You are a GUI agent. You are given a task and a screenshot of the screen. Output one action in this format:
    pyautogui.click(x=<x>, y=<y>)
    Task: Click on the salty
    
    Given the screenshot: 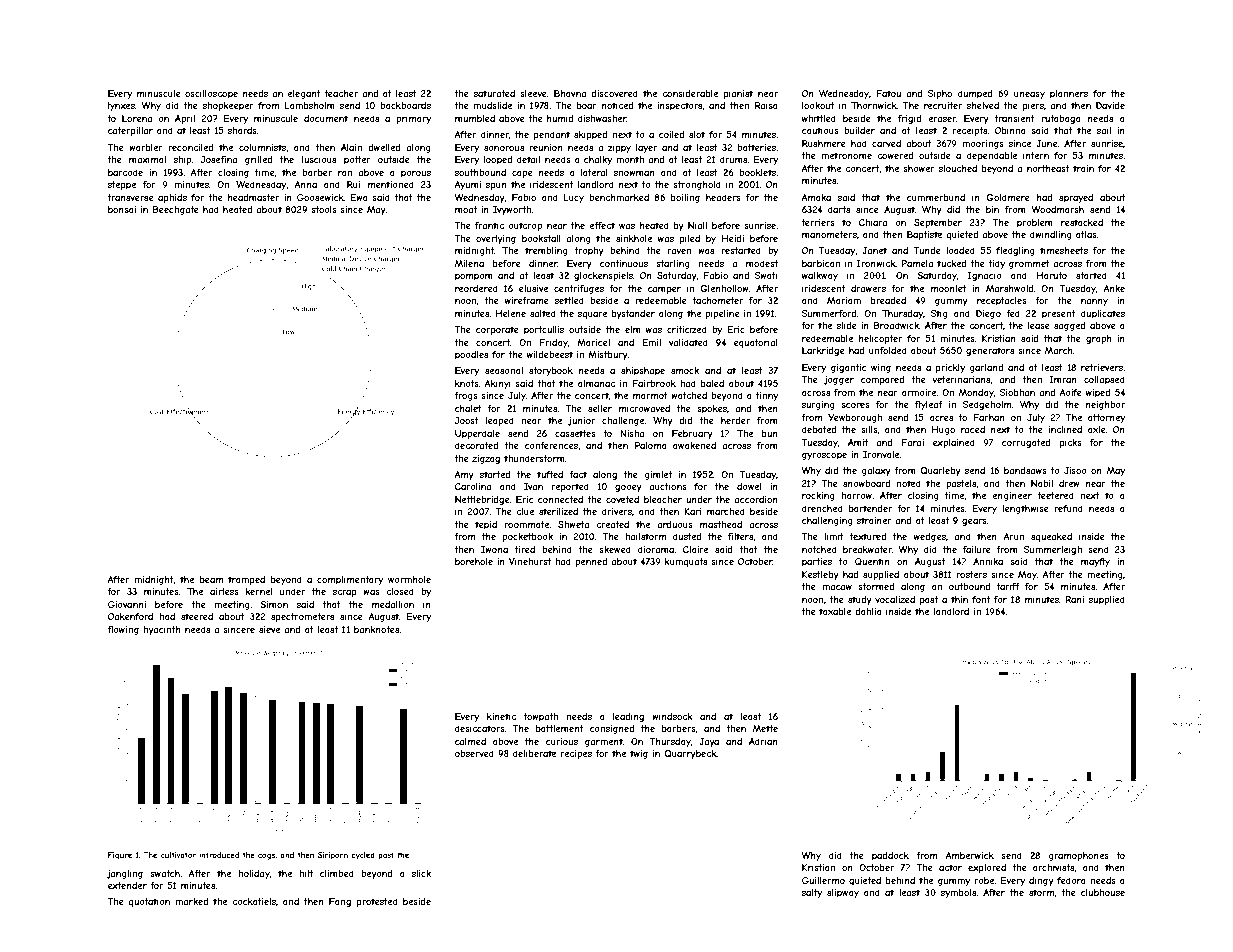 What is the action you would take?
    pyautogui.click(x=812, y=893)
